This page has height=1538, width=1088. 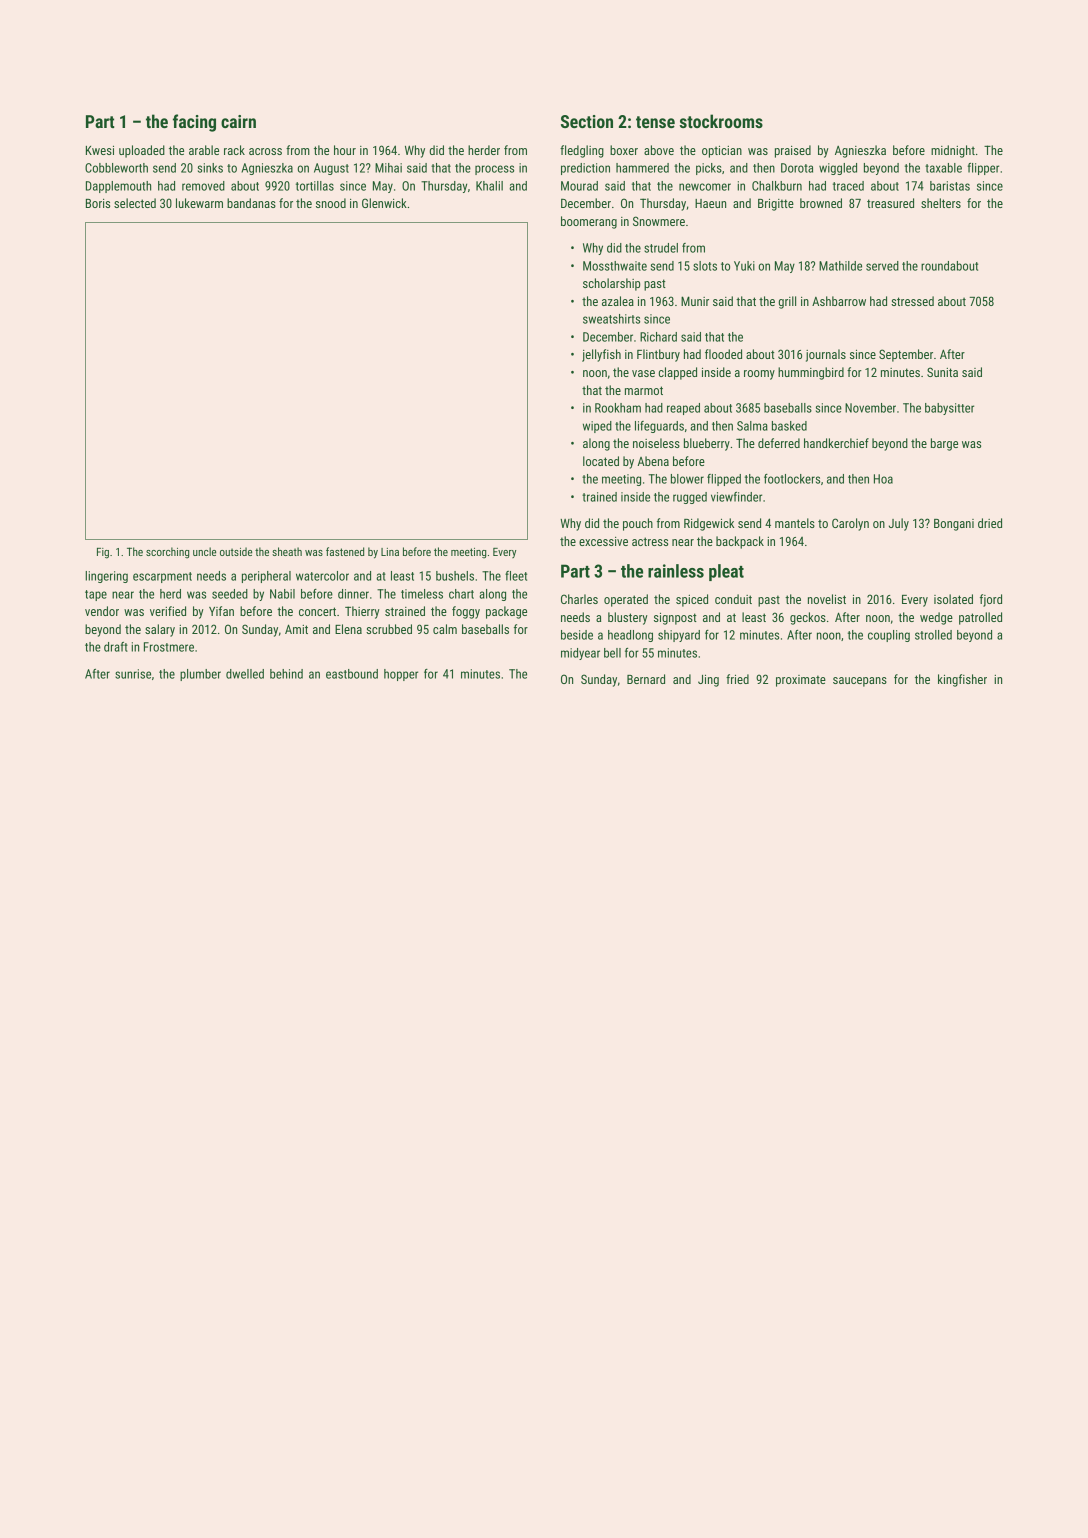 I want to click on journals, so click(x=826, y=355).
